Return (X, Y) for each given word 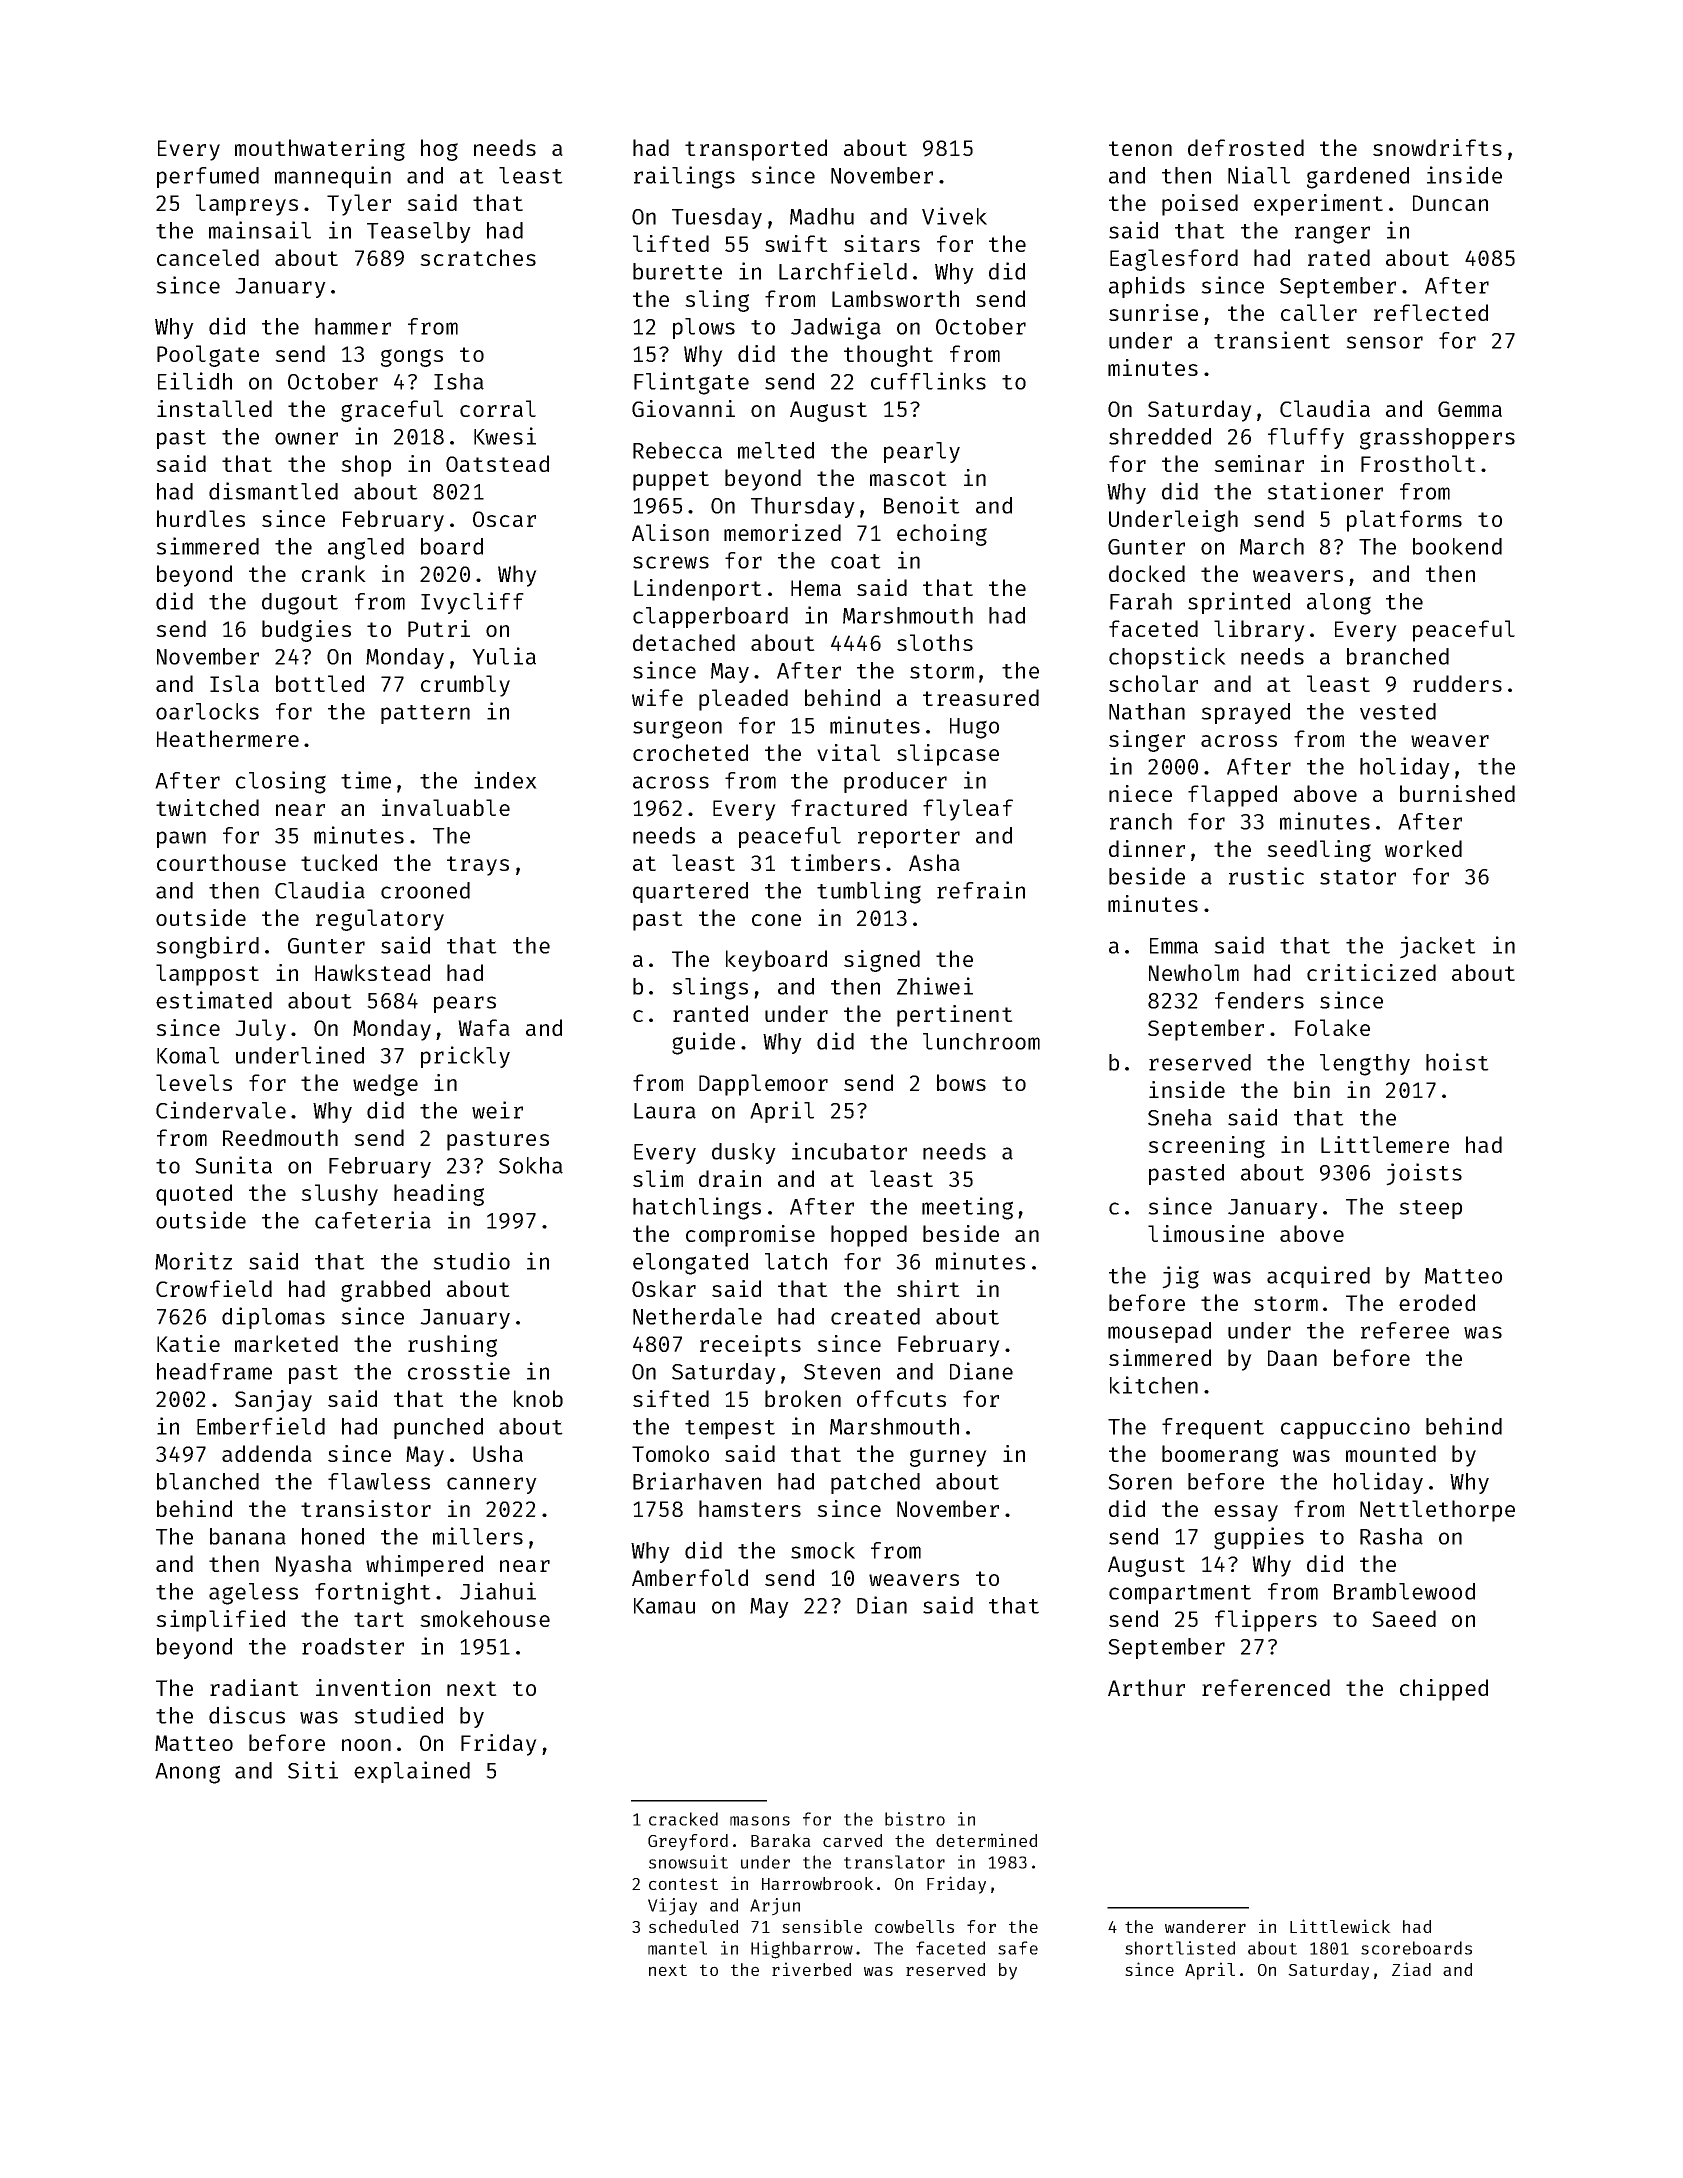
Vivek (954, 216)
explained (412, 1772)
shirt (928, 1288)
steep (1430, 1209)
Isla (234, 683)
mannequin (333, 177)
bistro (915, 1819)
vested (1398, 711)
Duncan (1450, 203)
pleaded (743, 700)
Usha (498, 1453)
